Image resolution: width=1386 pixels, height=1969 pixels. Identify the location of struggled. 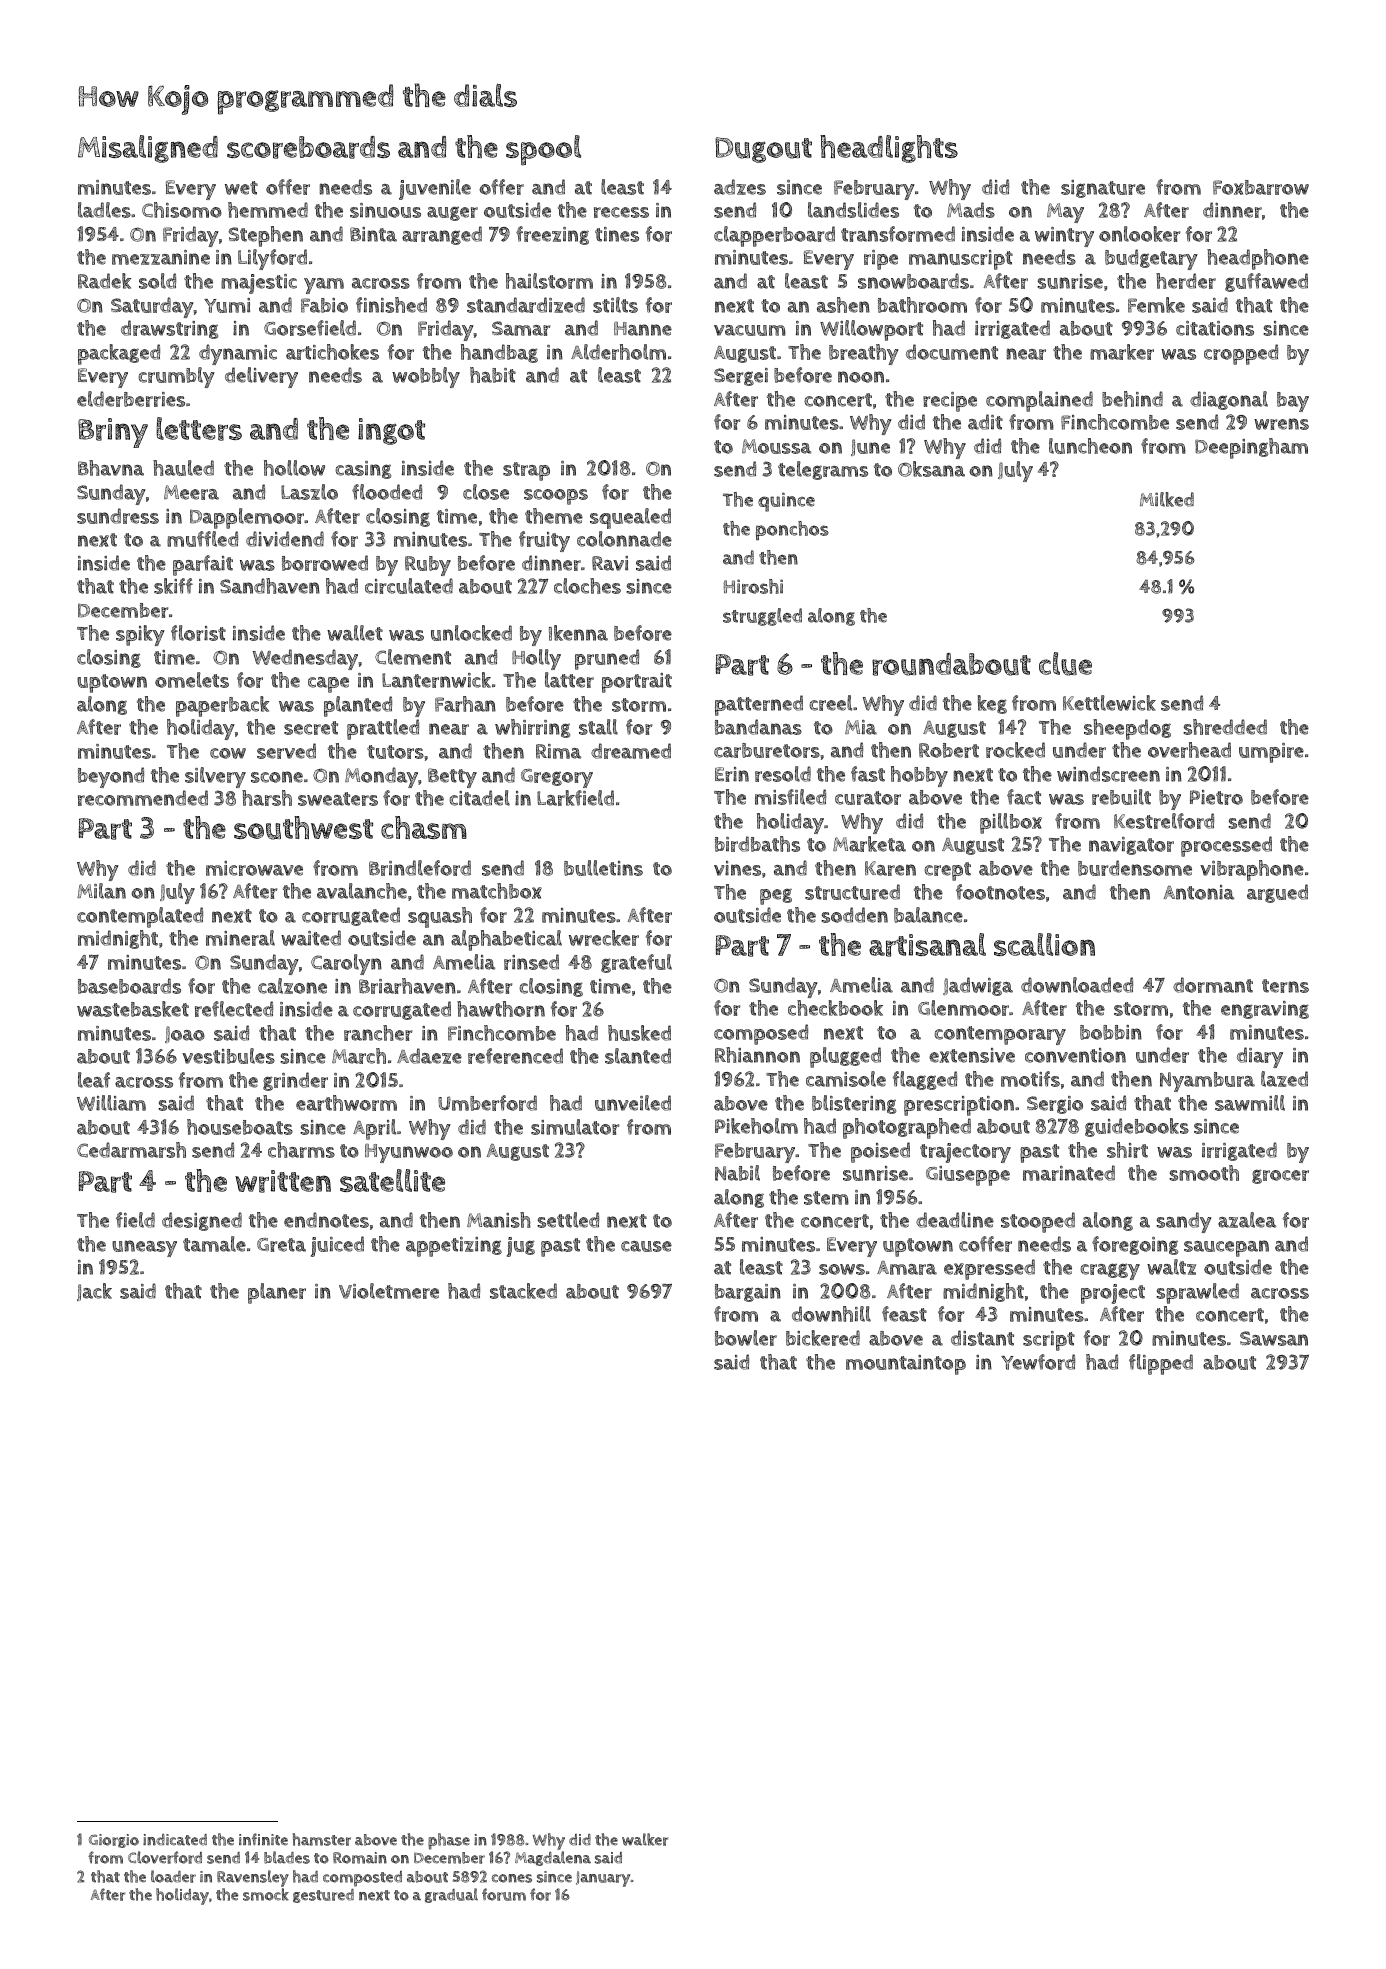
(762, 617).
